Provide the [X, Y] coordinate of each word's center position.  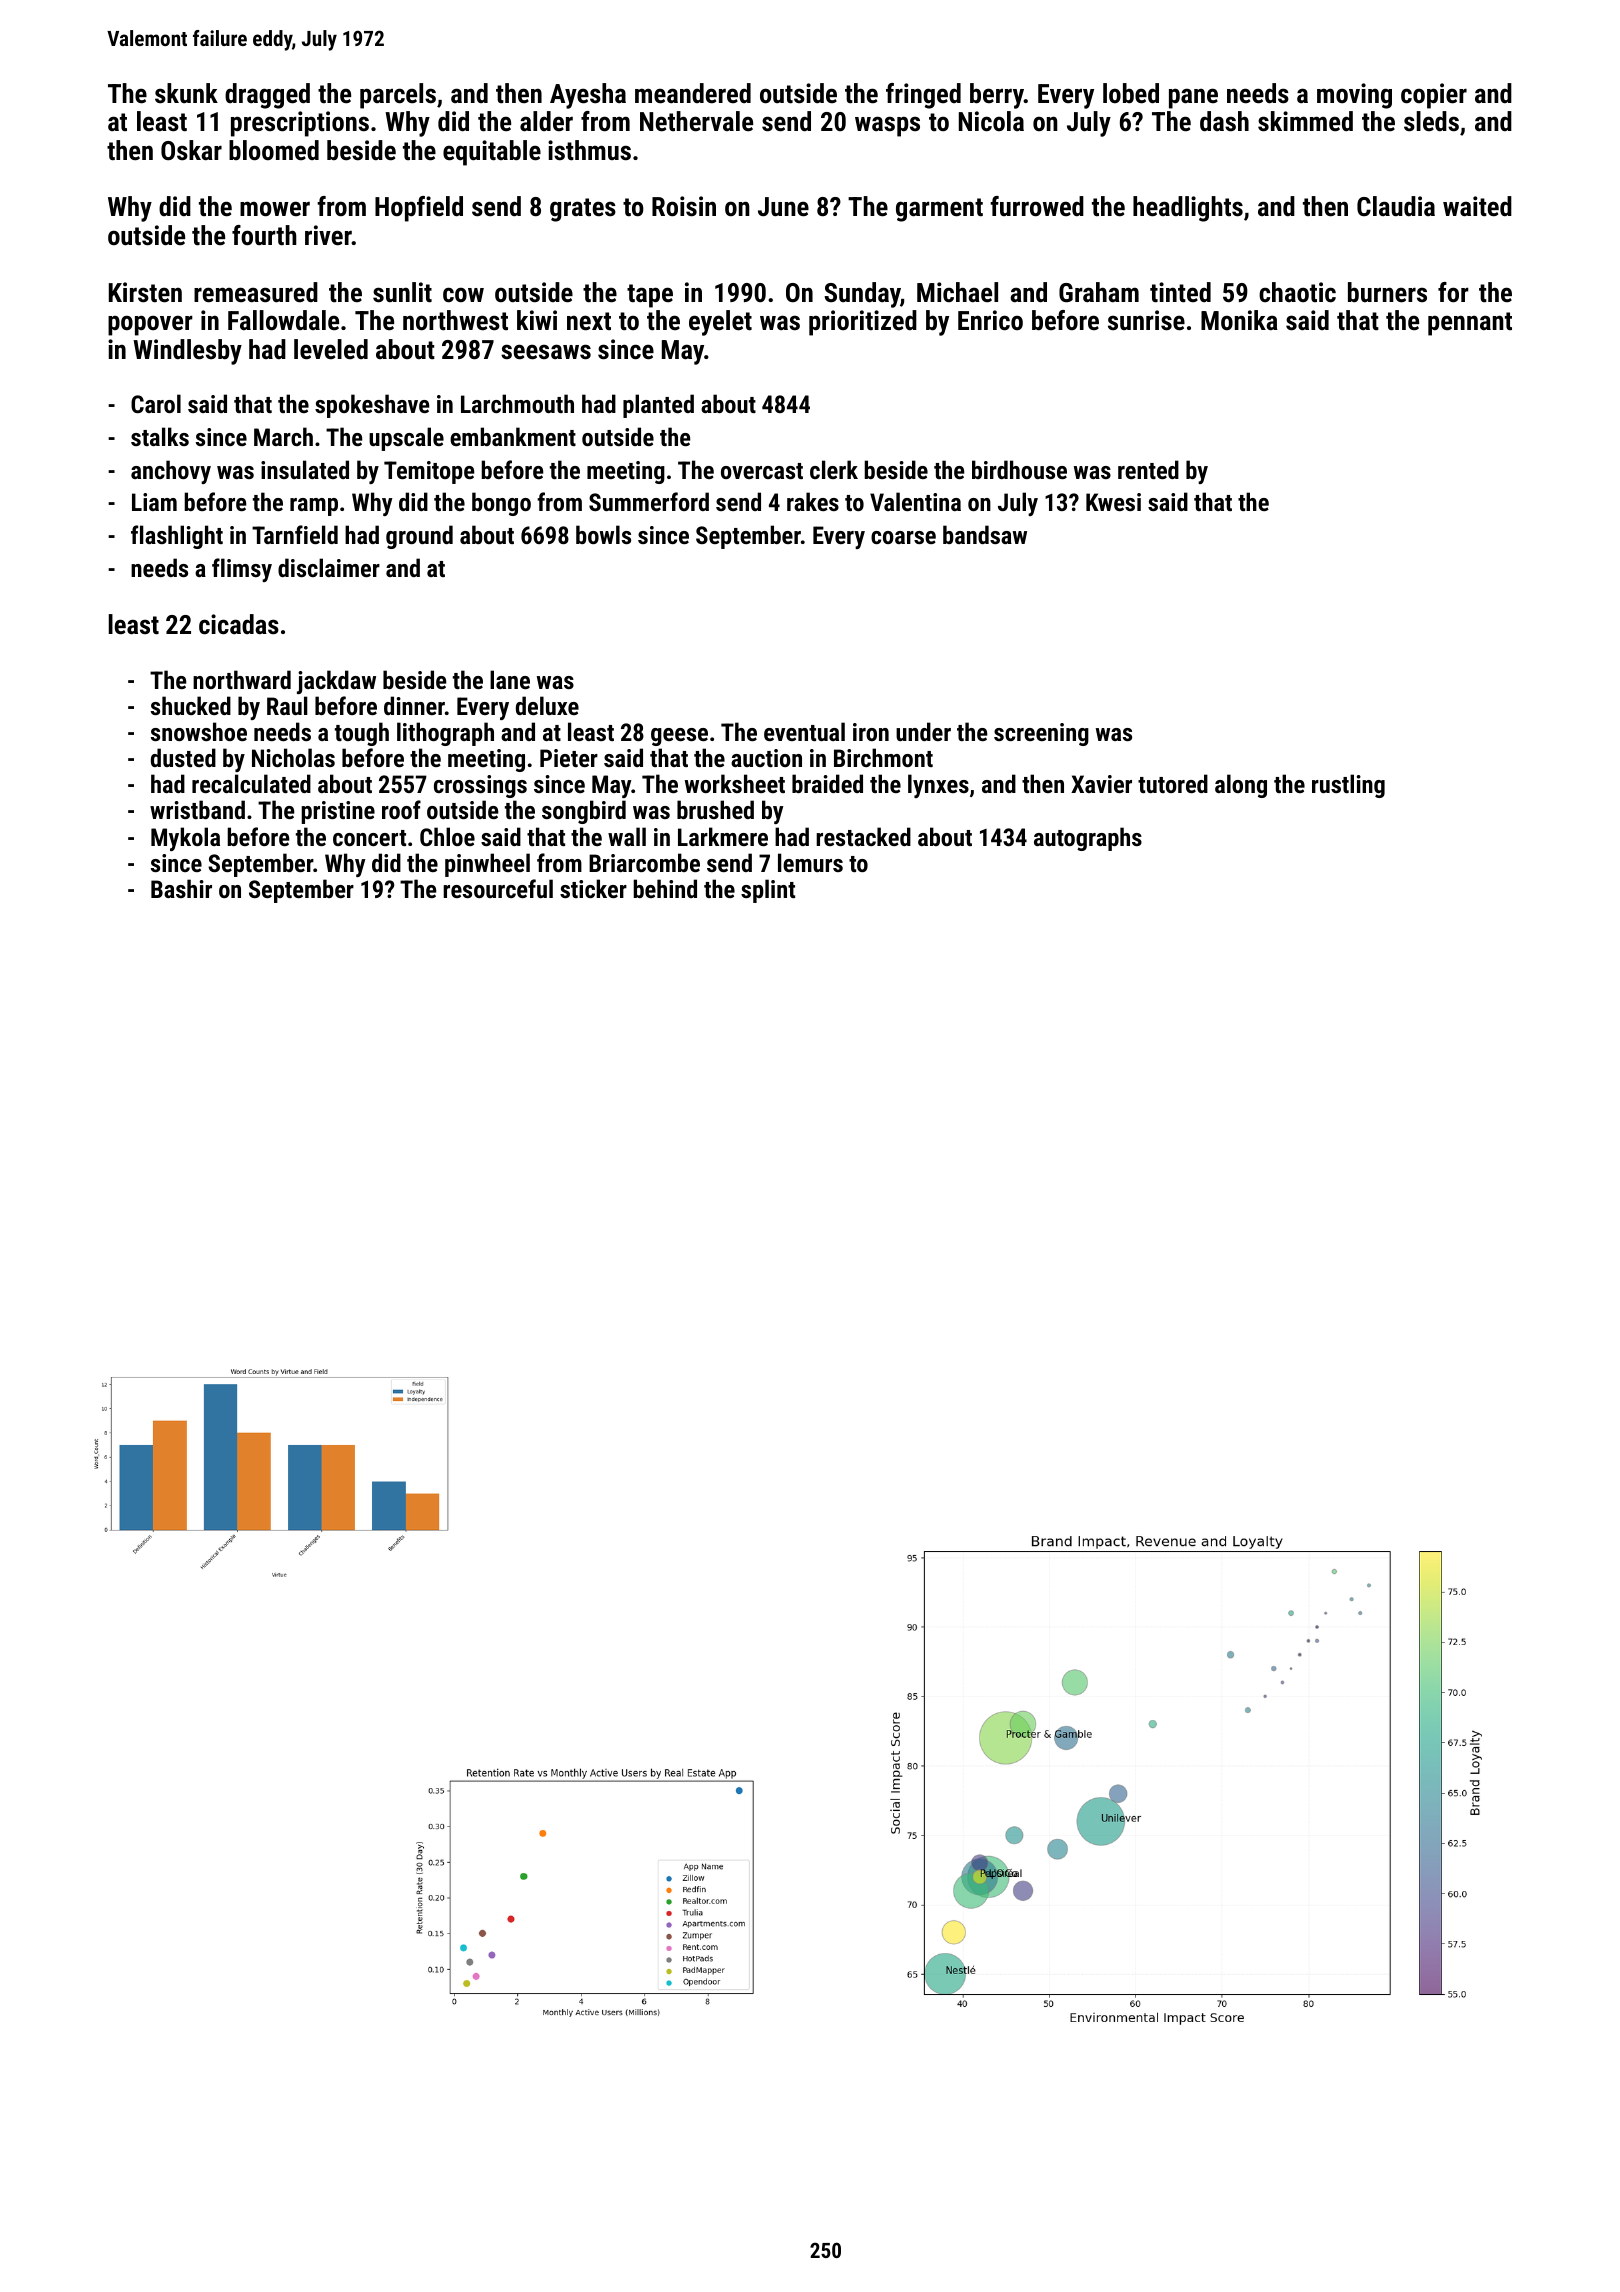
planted [658, 406]
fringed [923, 96]
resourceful [498, 888]
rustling [1348, 786]
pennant [1470, 324]
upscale [406, 439]
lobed [1131, 93]
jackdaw [336, 682]
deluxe [547, 705]
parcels [398, 96]
